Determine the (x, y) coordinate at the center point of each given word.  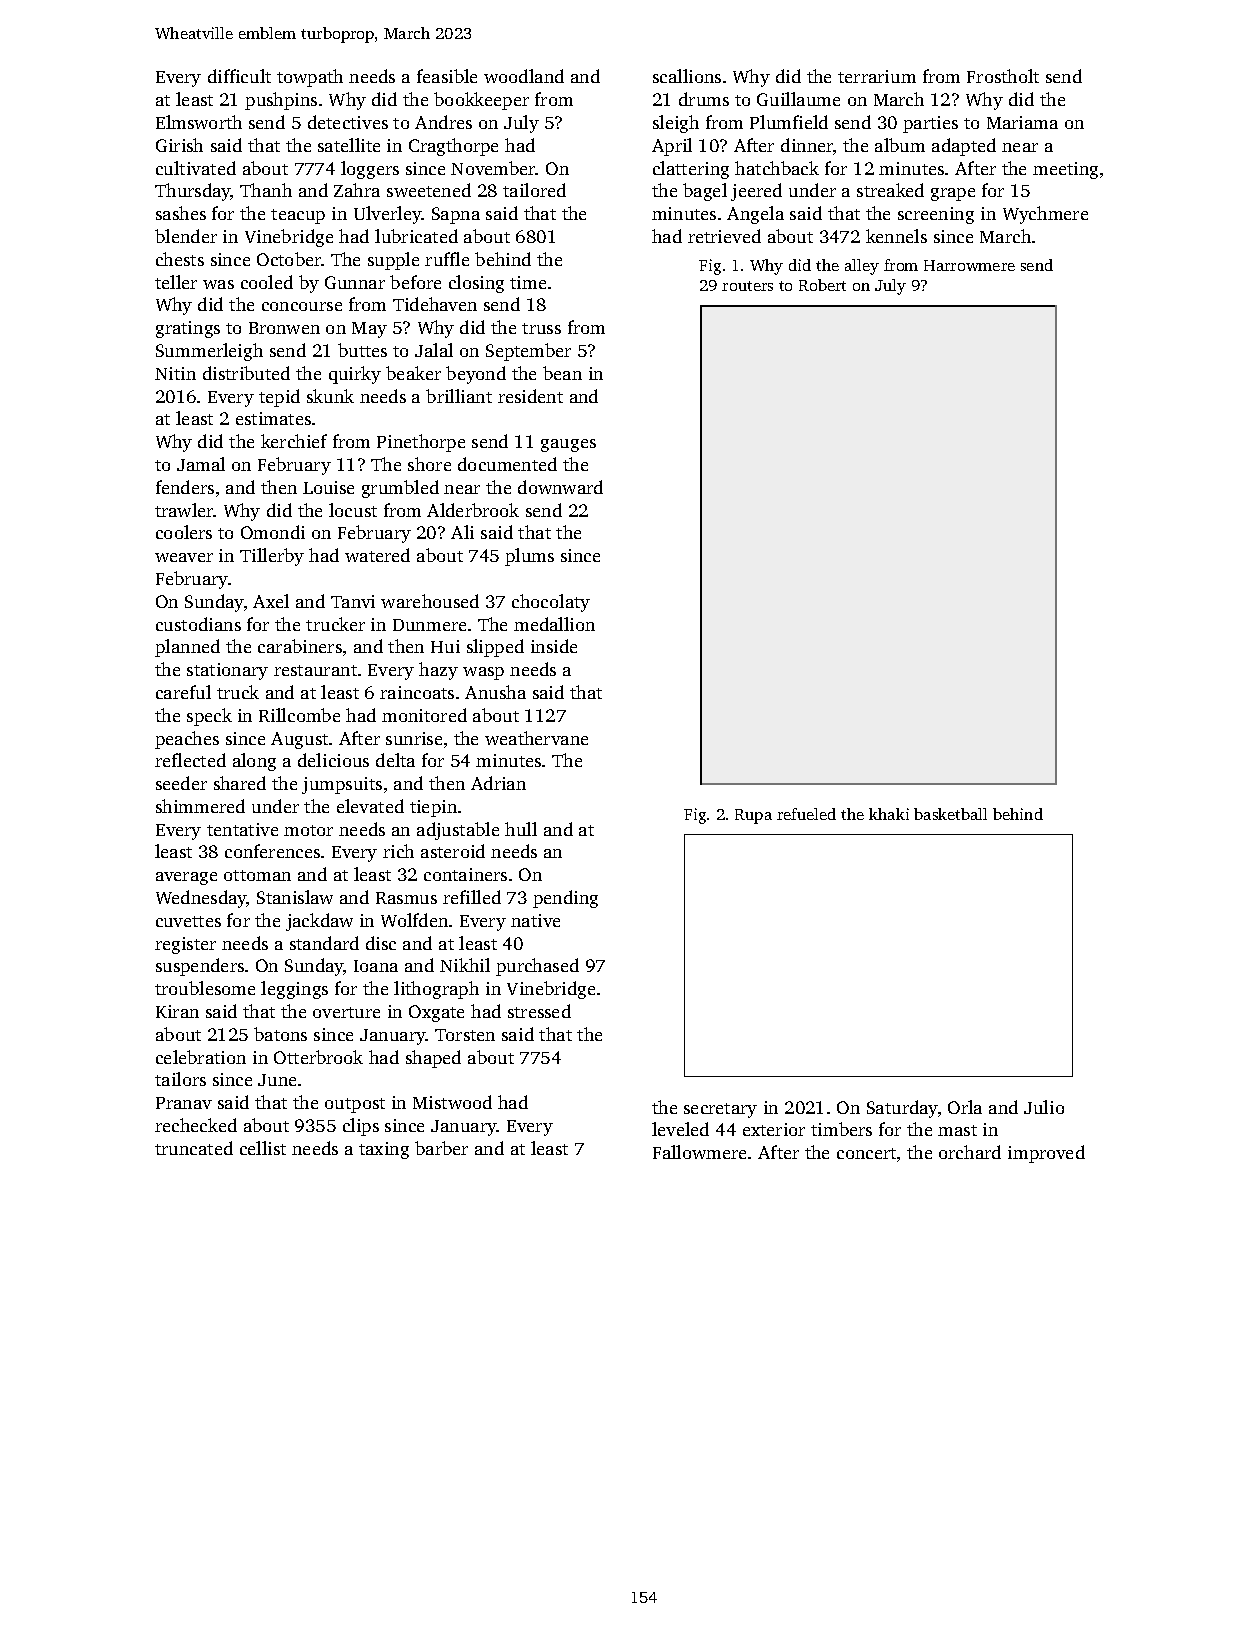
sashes (181, 213)
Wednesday (201, 899)
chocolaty (551, 603)
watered (377, 555)
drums (704, 99)
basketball (950, 814)
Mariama (1022, 122)
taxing (384, 1150)
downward (560, 487)
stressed (539, 1011)
